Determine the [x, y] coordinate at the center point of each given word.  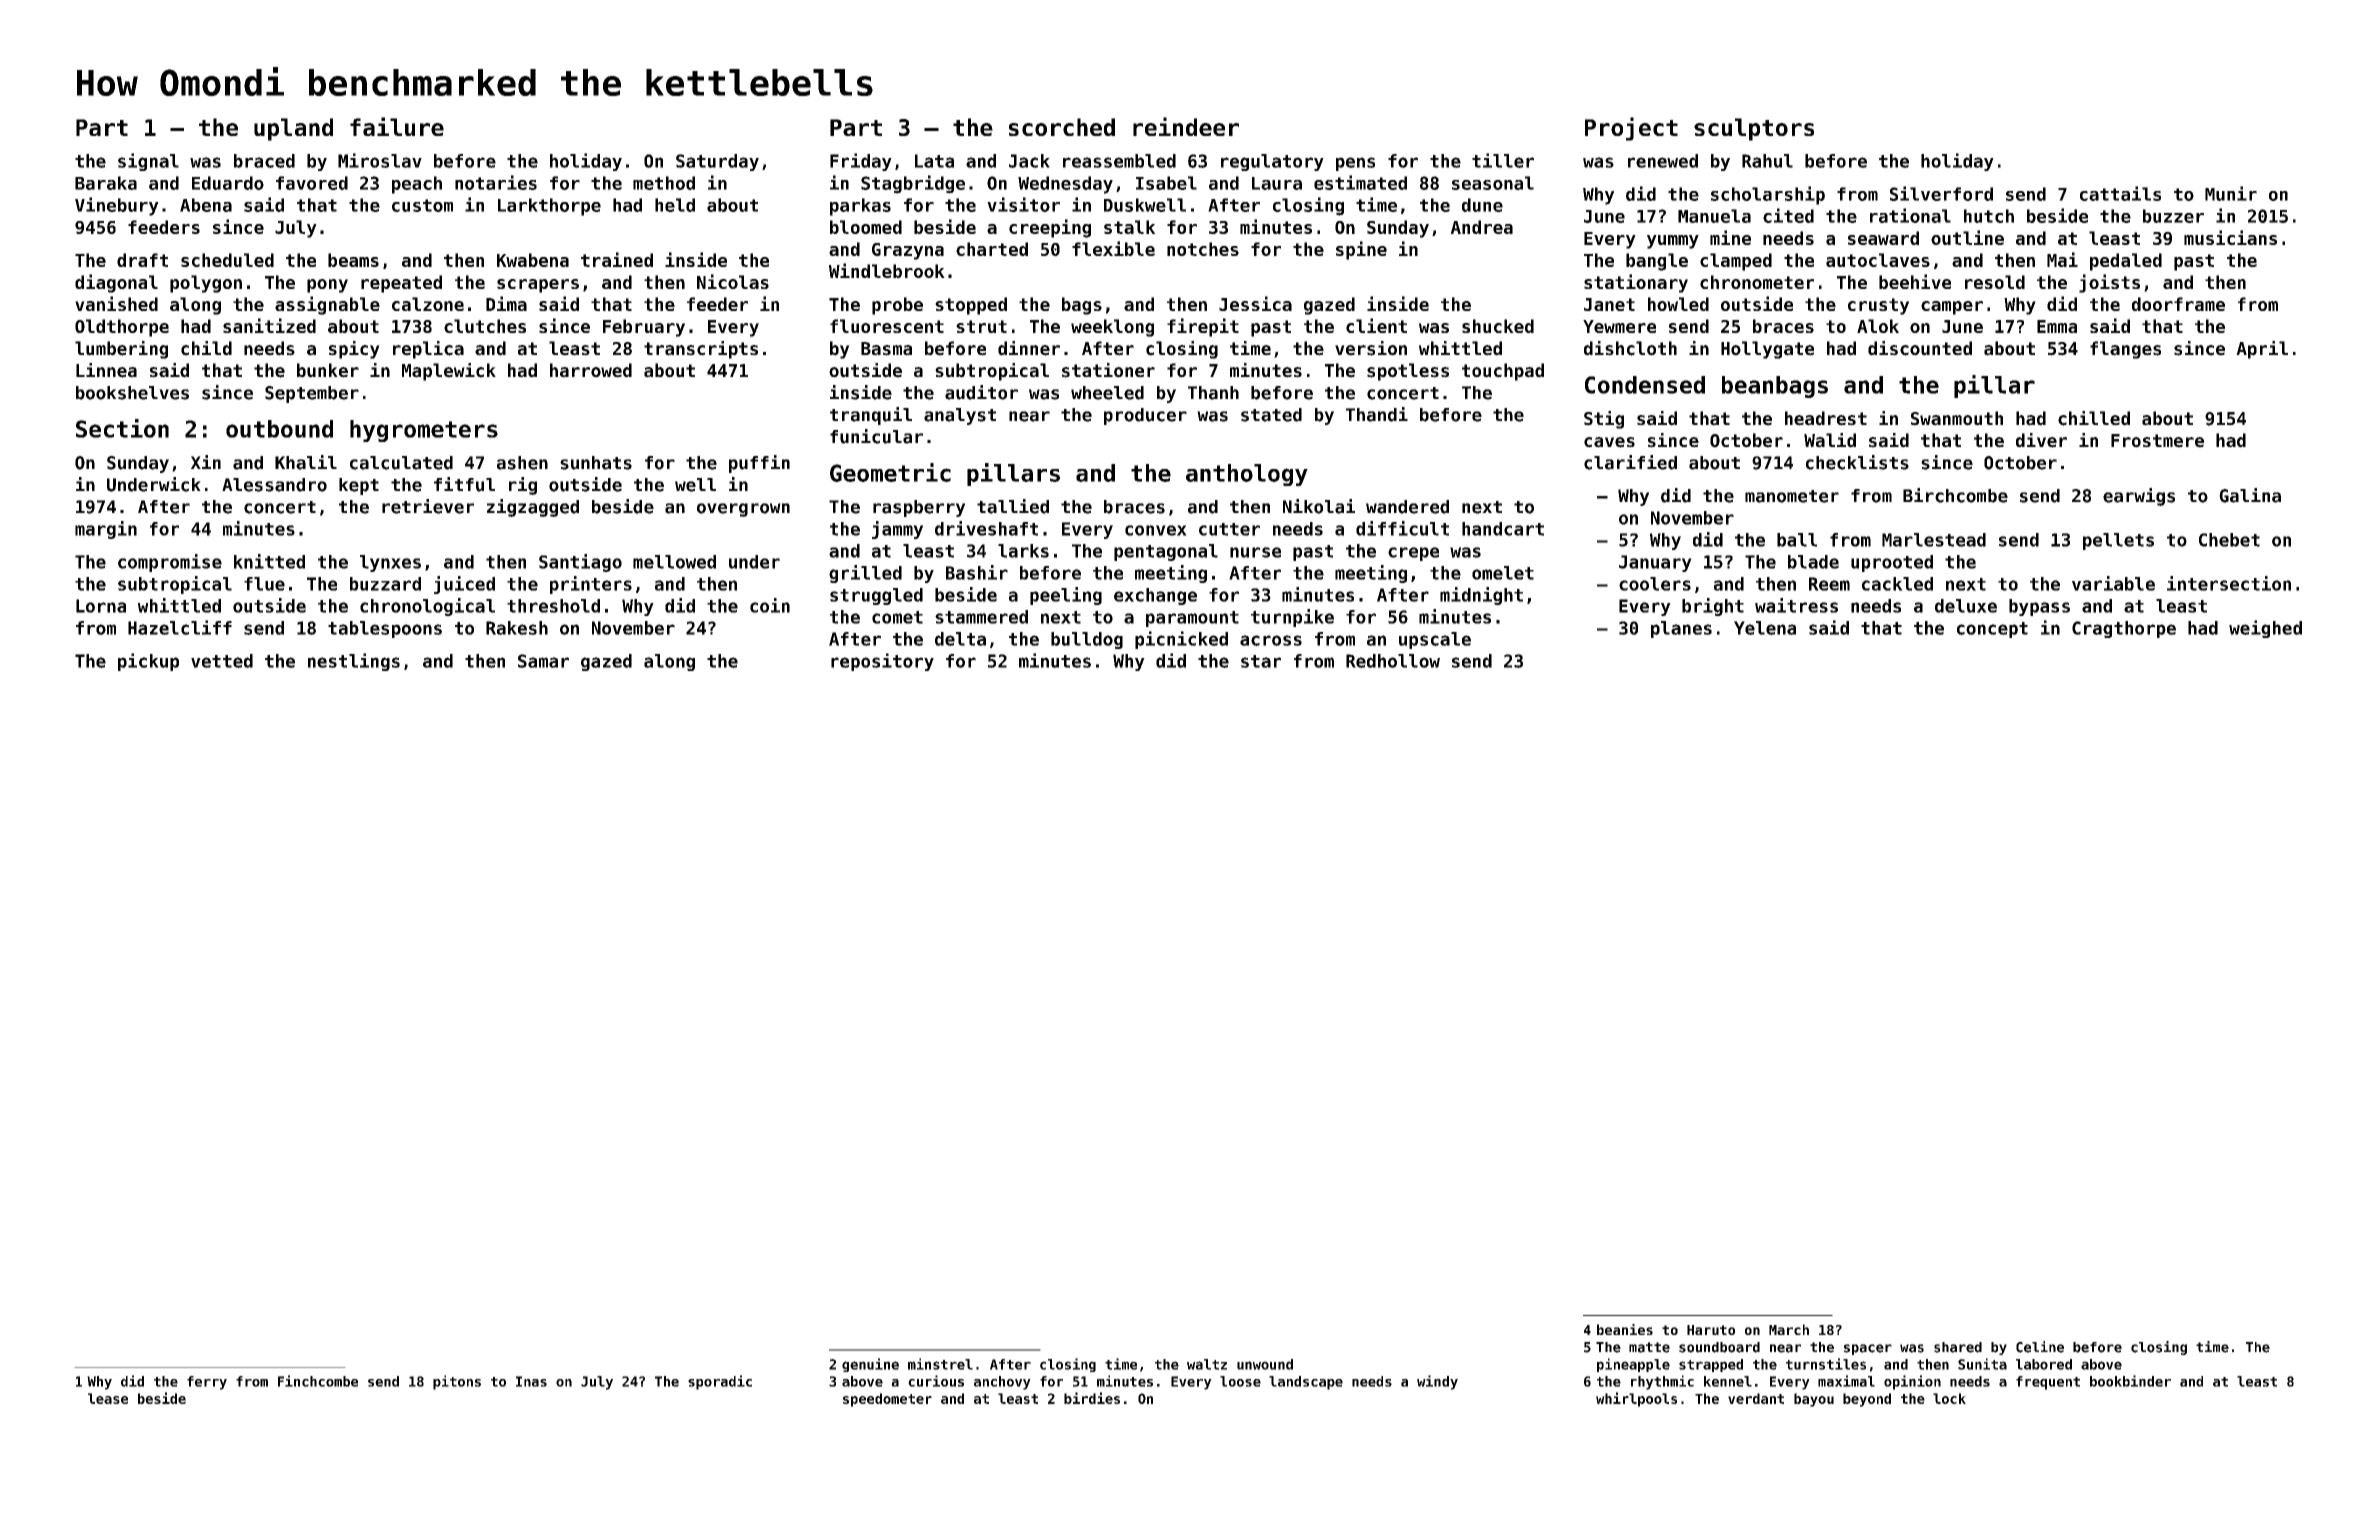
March [1789, 1329]
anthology [1247, 475]
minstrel [940, 1364]
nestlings [354, 662]
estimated [1360, 182]
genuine [870, 1365]
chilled [2094, 418]
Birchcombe [1955, 495]
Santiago [580, 563]
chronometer [1757, 282]
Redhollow [1393, 661]
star [1261, 661]
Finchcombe [318, 1381]
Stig [1604, 420]
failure [397, 126]
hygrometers [424, 431]
